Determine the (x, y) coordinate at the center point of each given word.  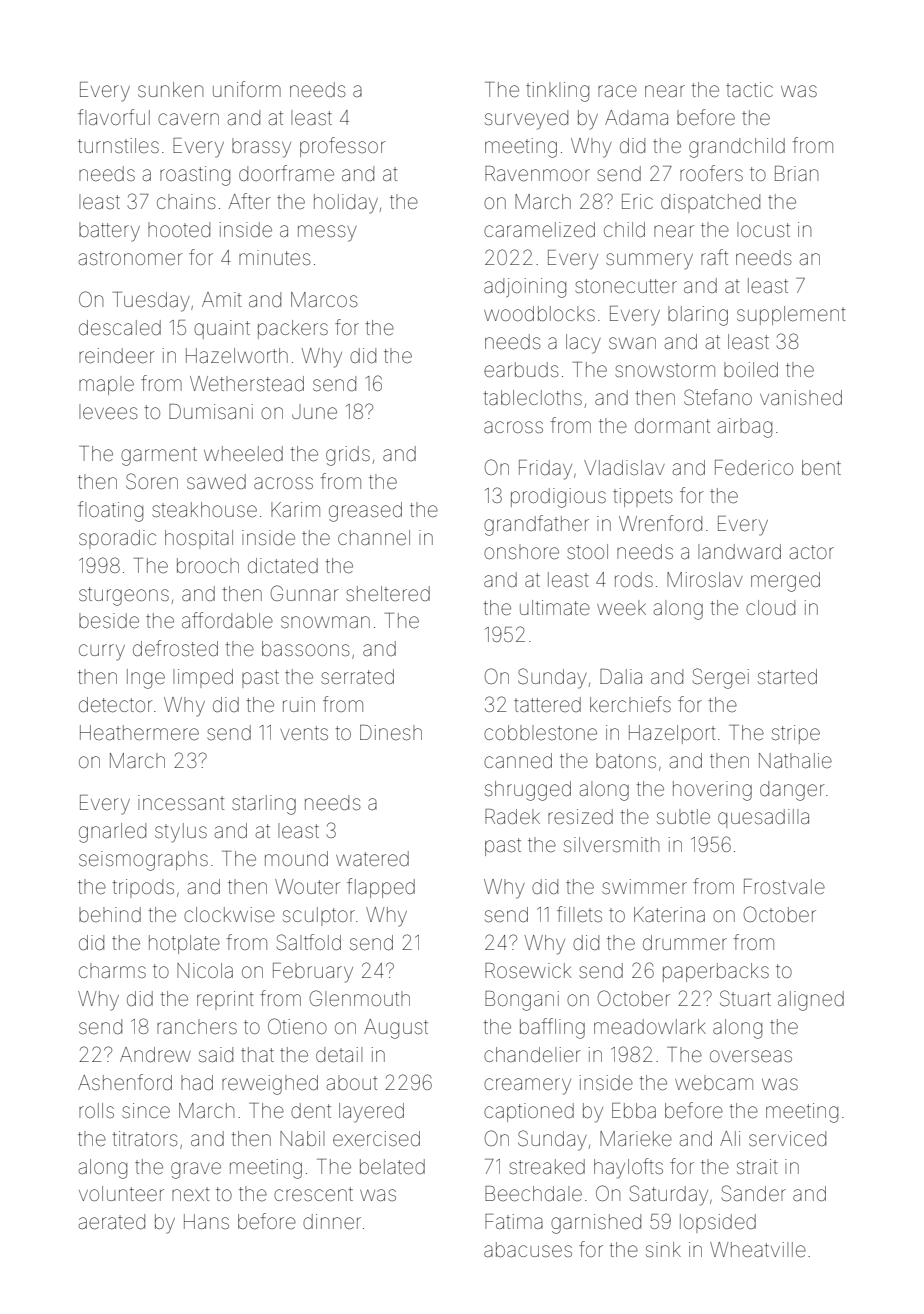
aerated (112, 1222)
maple (106, 385)
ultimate (555, 607)
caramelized (539, 230)
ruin (299, 704)
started (787, 677)
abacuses (528, 1249)
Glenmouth (360, 998)
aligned (811, 1001)
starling (264, 805)
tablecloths (533, 397)
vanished (801, 398)
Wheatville (758, 1250)
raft (714, 257)
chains (186, 202)
